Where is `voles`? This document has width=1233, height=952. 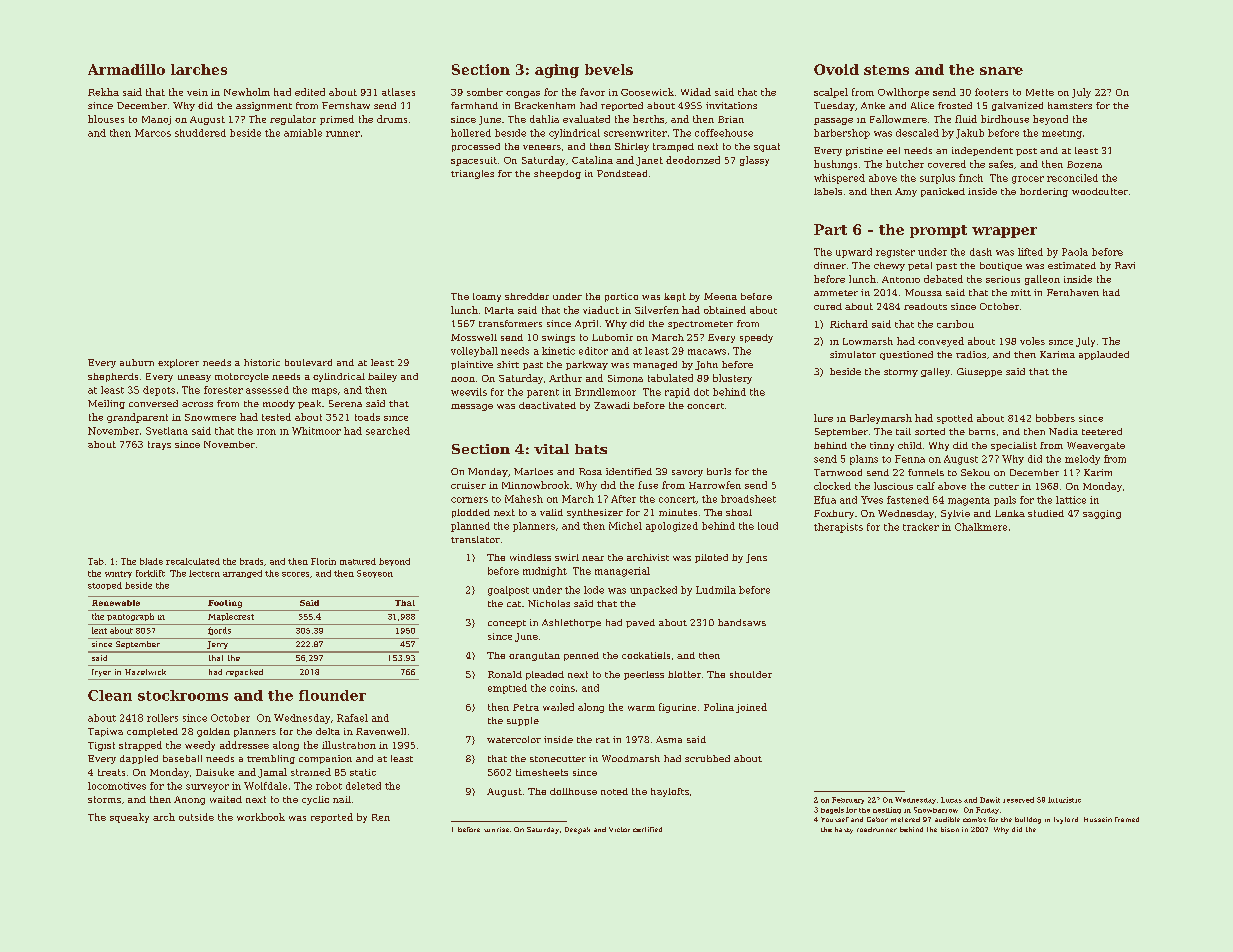
voles is located at coordinates (1032, 341).
